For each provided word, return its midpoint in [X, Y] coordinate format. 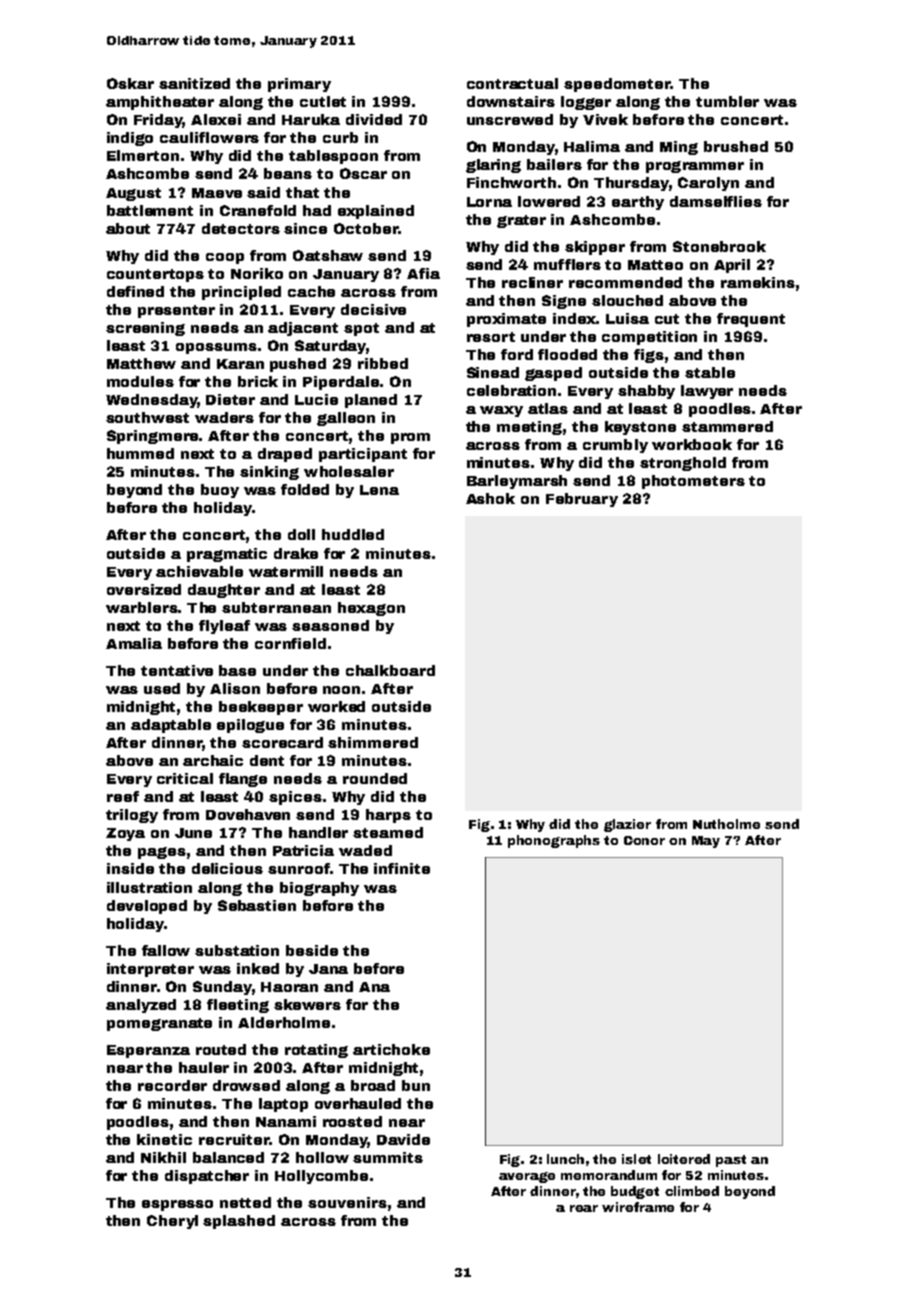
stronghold [683, 464]
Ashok [490, 498]
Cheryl [172, 1222]
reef [123, 796]
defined [135, 291]
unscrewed [510, 119]
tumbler [727, 101]
